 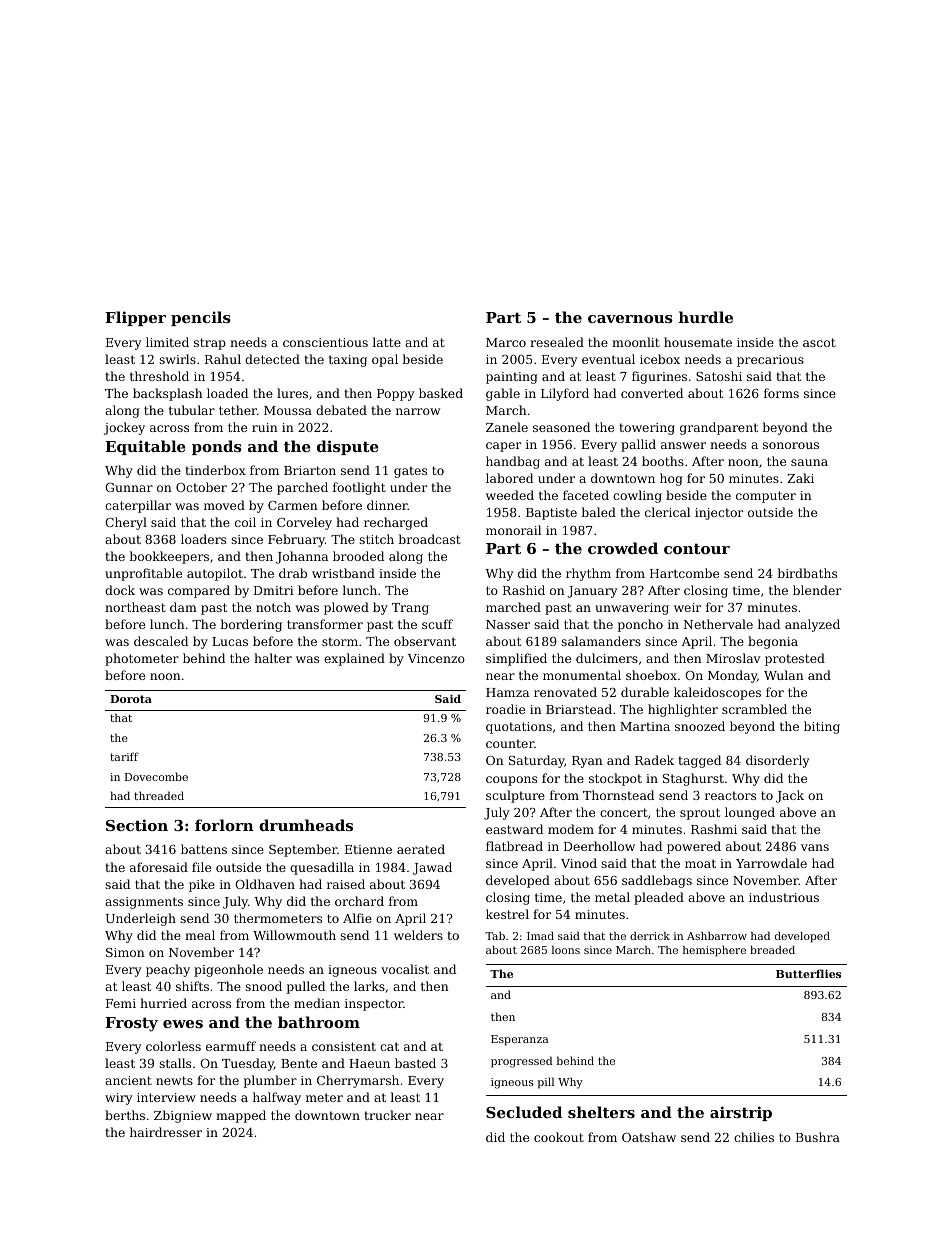 What do you see at coordinates (306, 825) in the page?
I see `drumheads` at bounding box center [306, 825].
